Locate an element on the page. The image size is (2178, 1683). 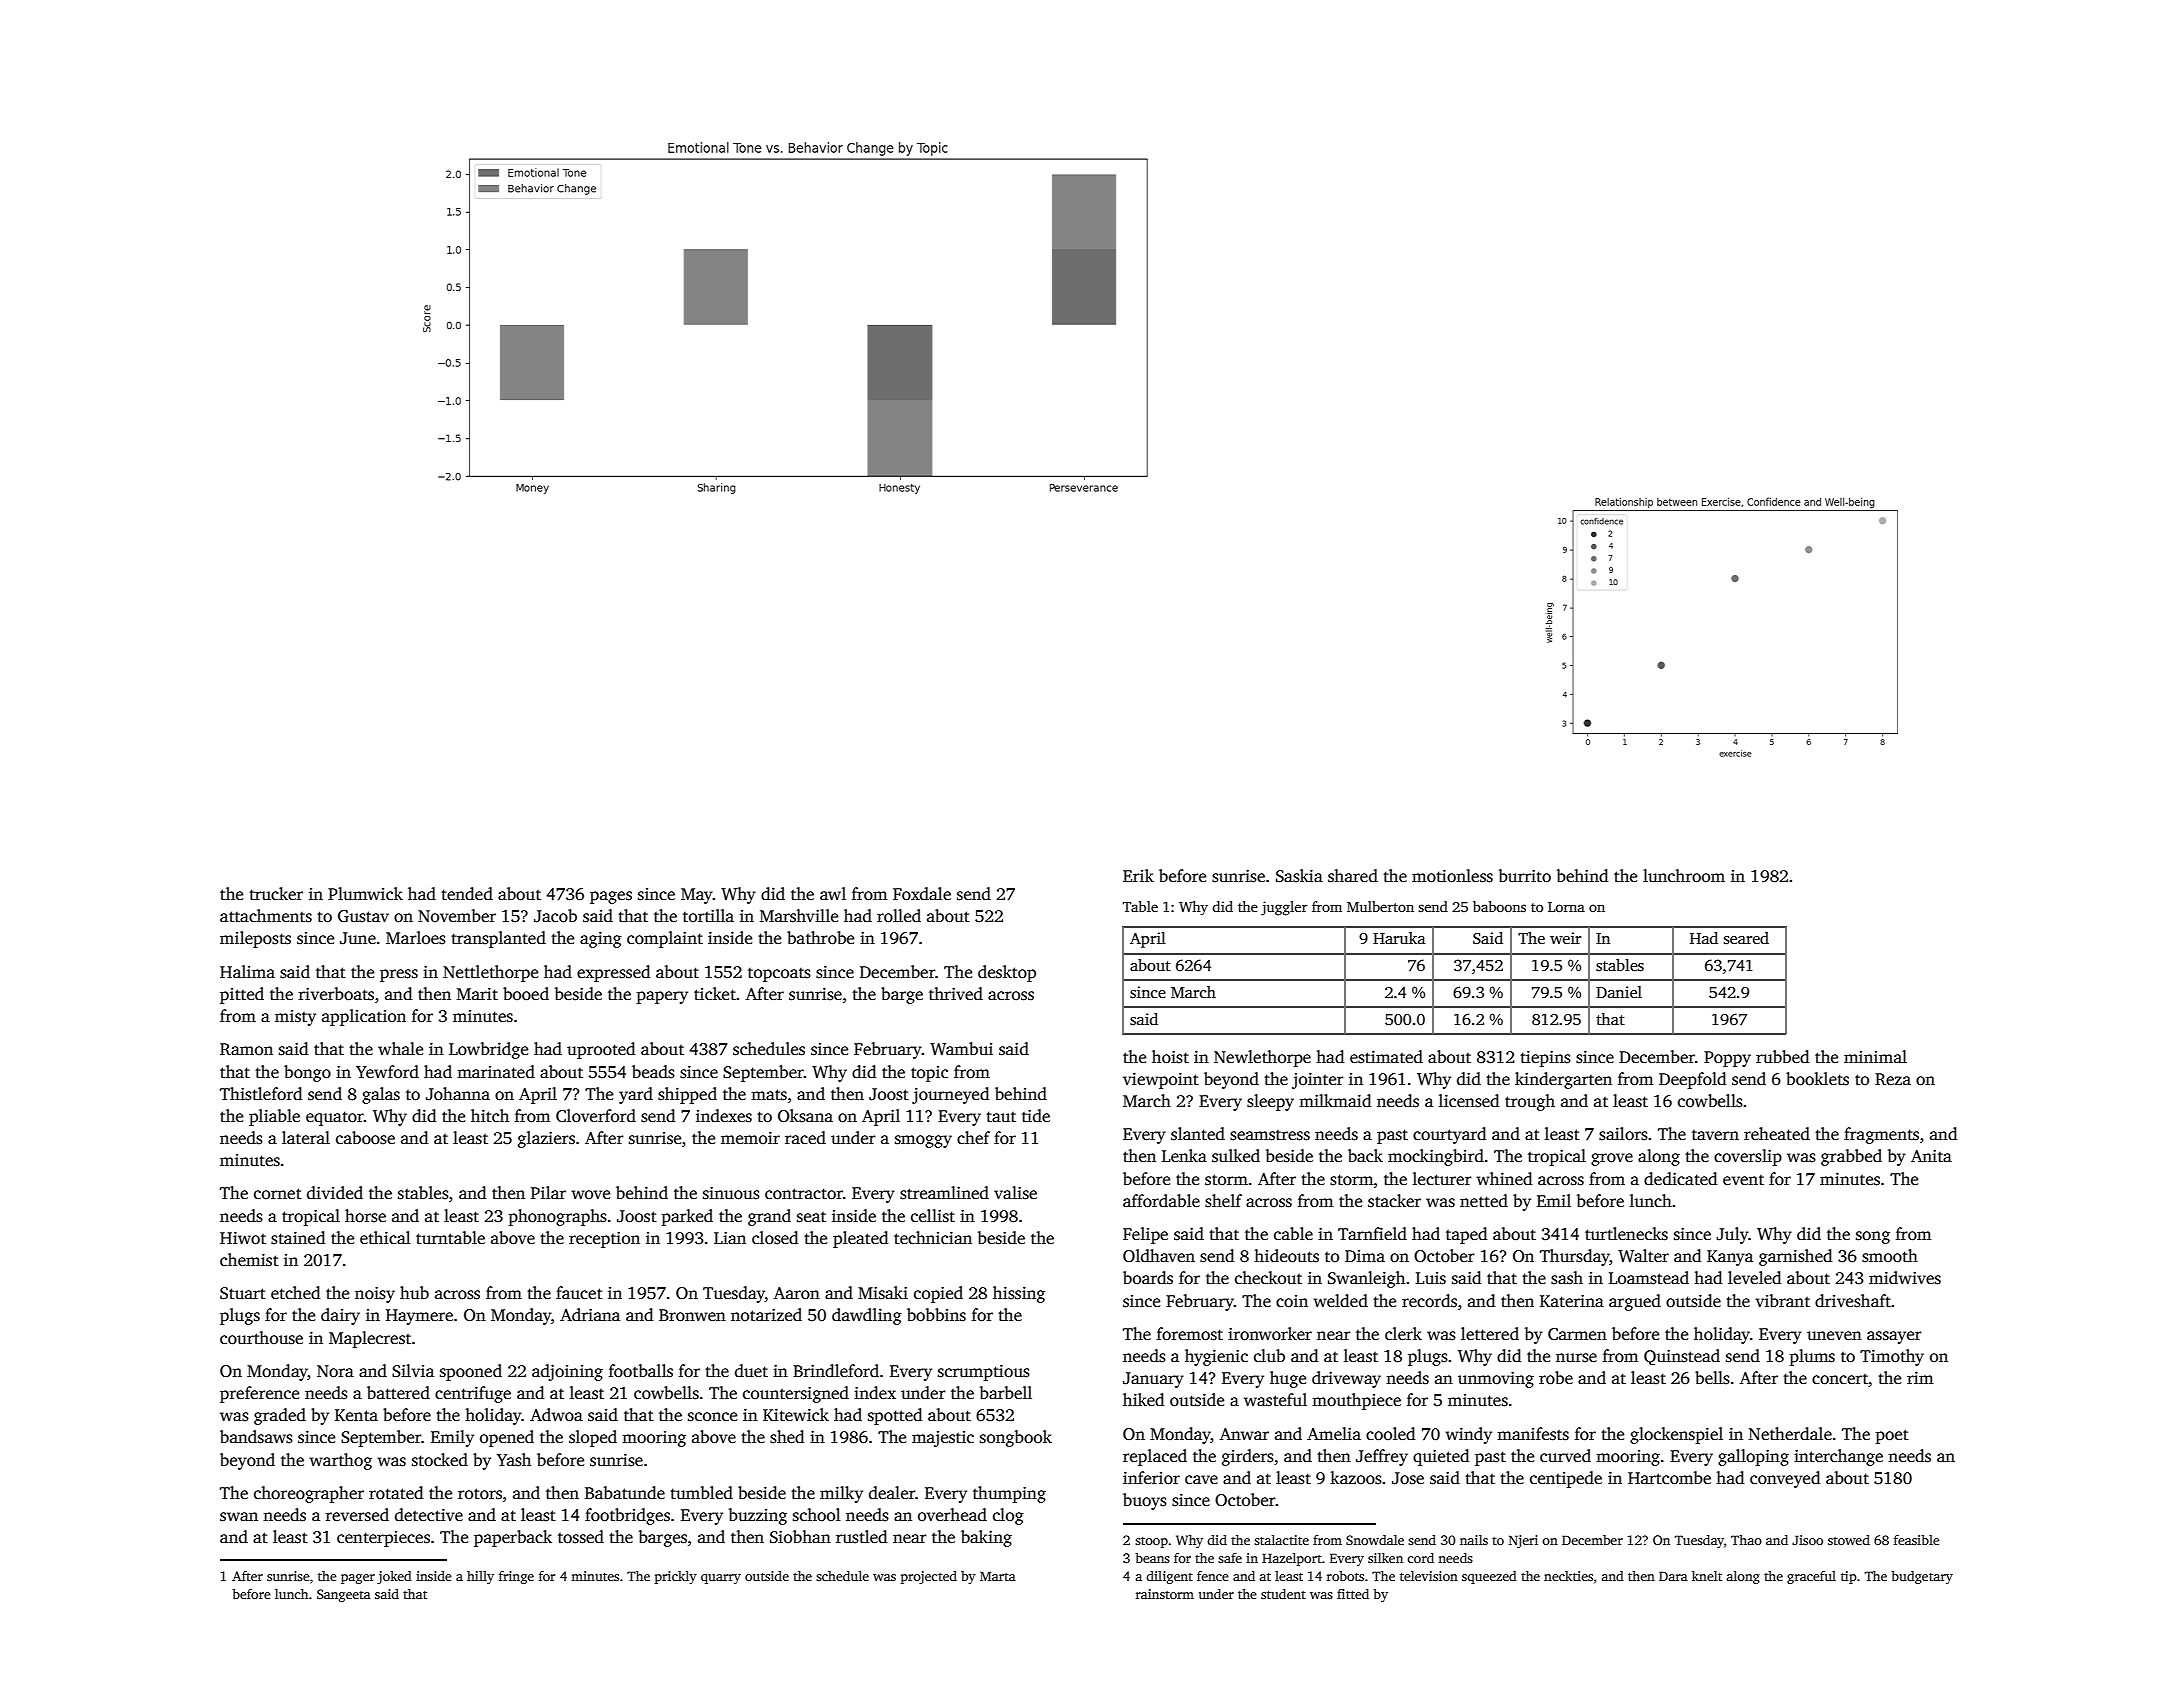
Ramon is located at coordinates (246, 1049).
